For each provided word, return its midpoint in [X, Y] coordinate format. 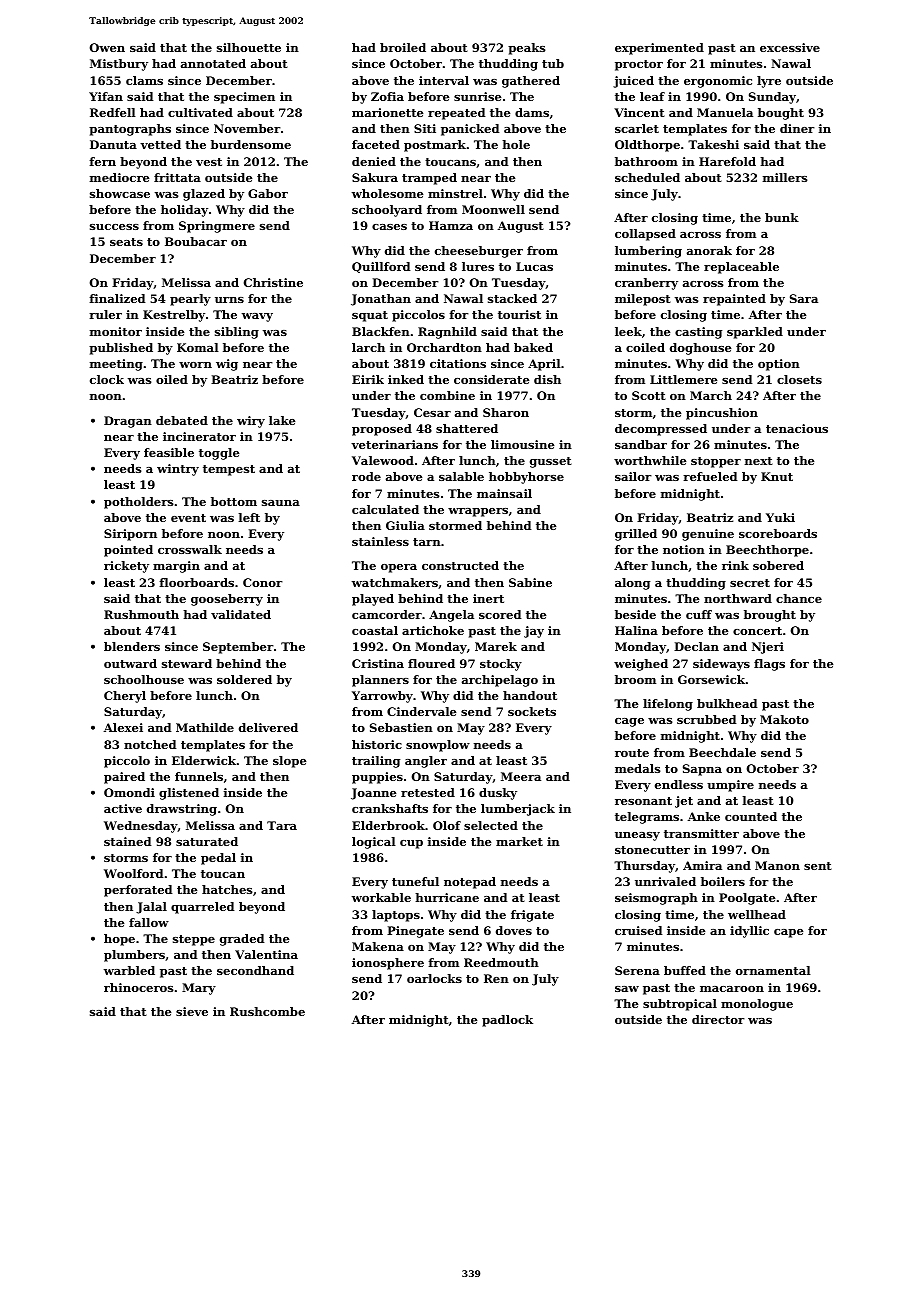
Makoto [784, 719]
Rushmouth [141, 614]
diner [797, 128]
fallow [149, 922]
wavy [257, 317]
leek [628, 331]
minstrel [455, 193]
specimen [244, 98]
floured [431, 663]
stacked [512, 298]
